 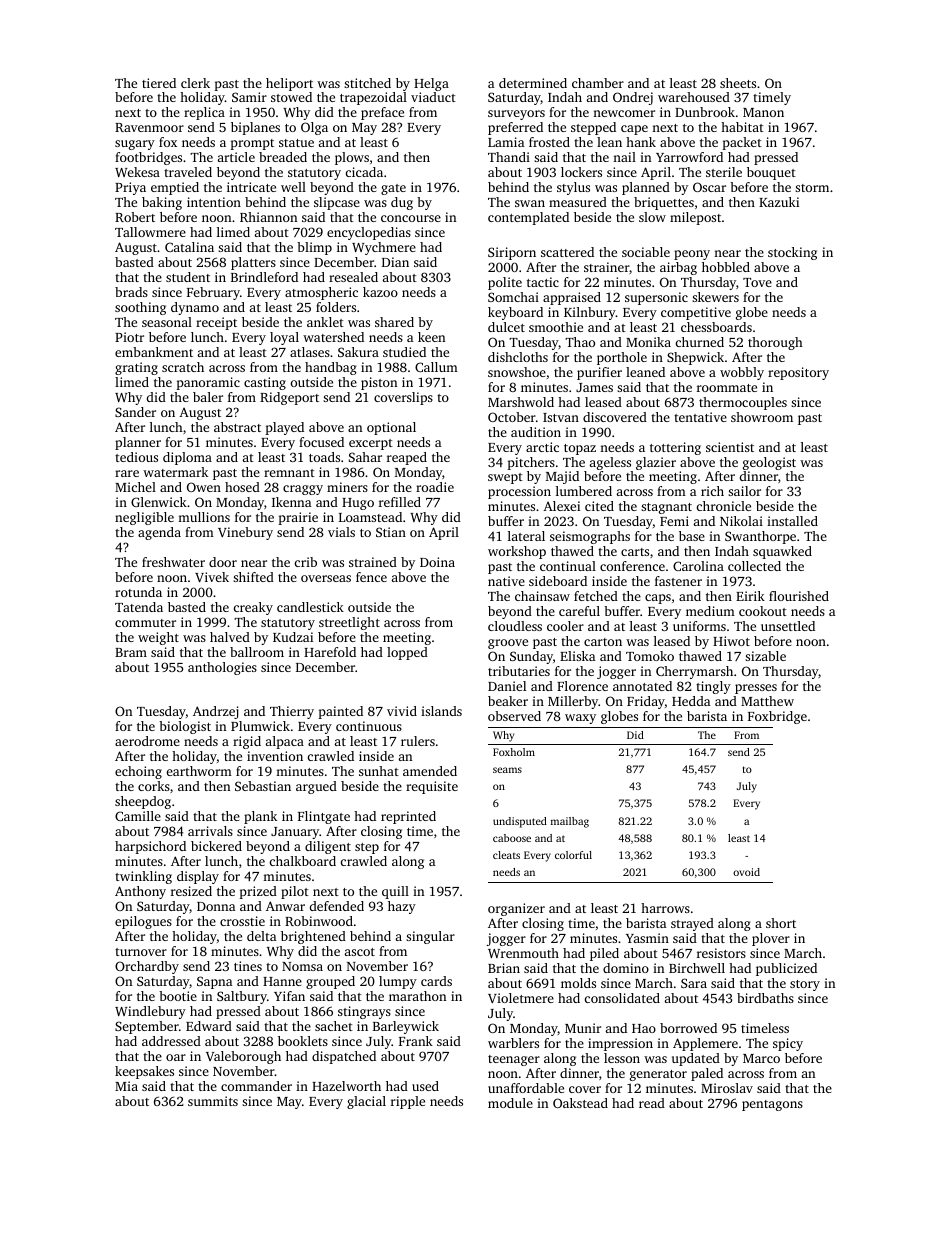 I want to click on scattered, so click(x=567, y=252).
